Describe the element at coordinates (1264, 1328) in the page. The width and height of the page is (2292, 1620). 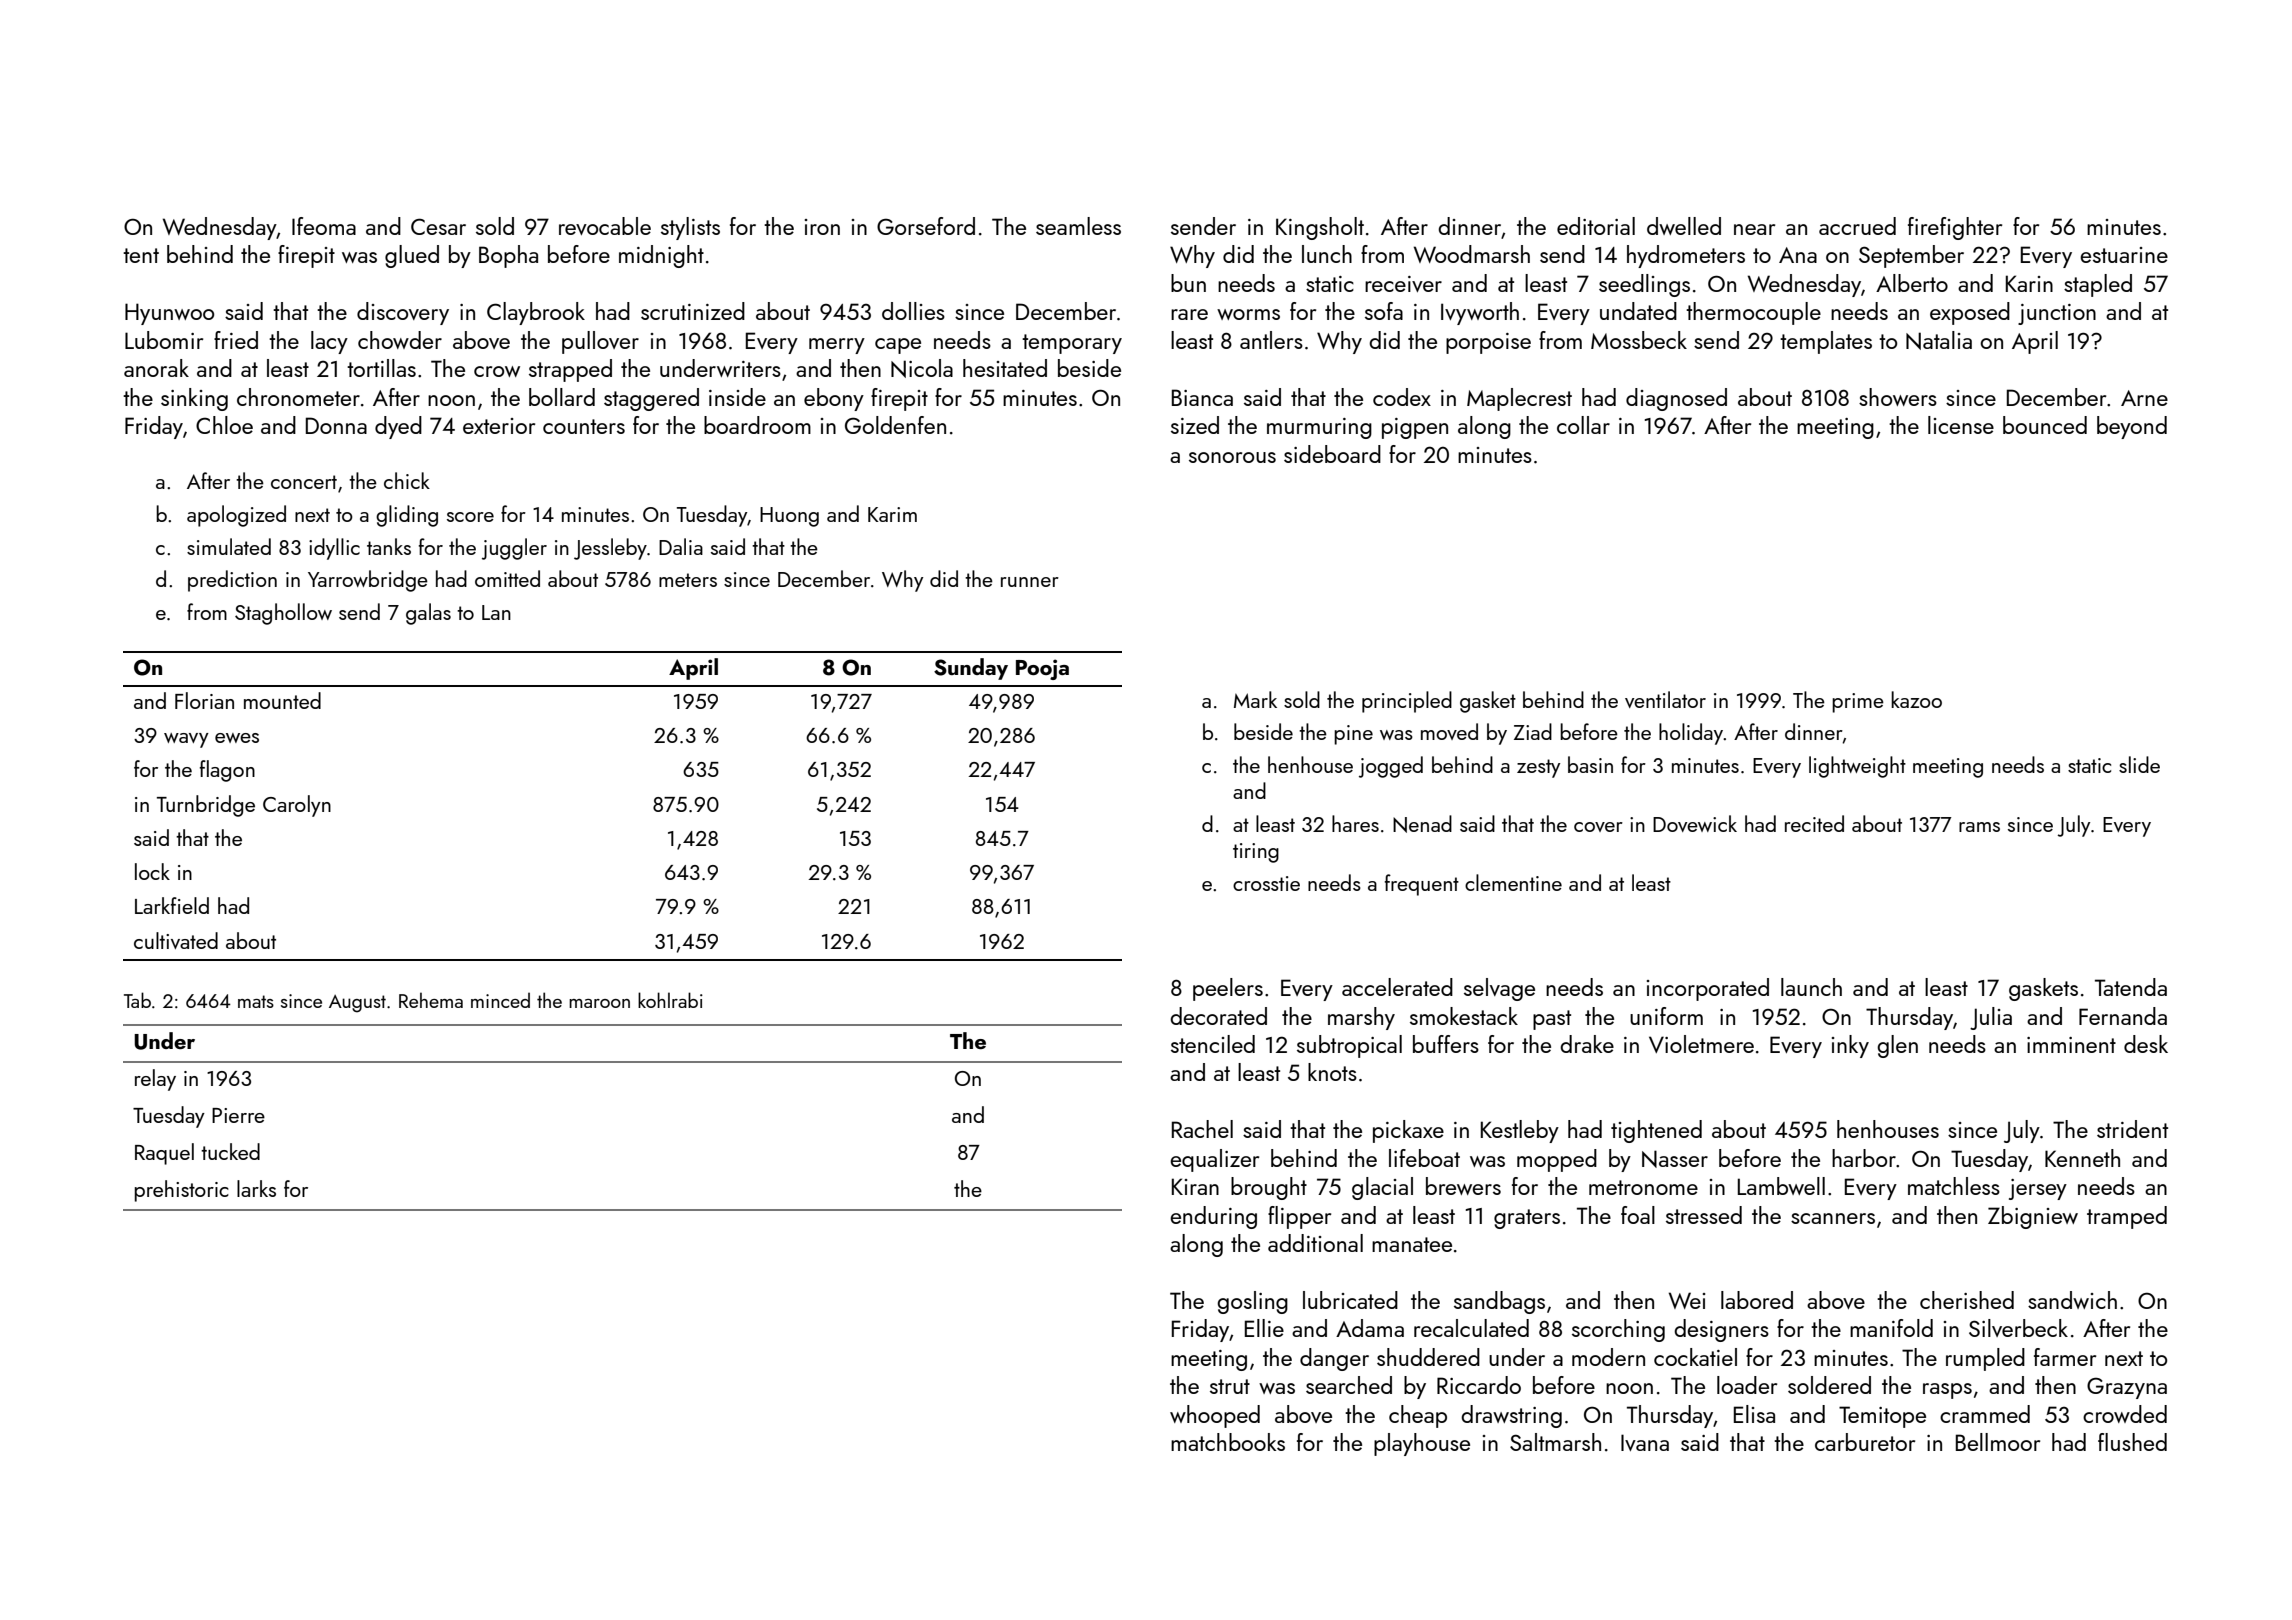
I see `Ellie` at that location.
